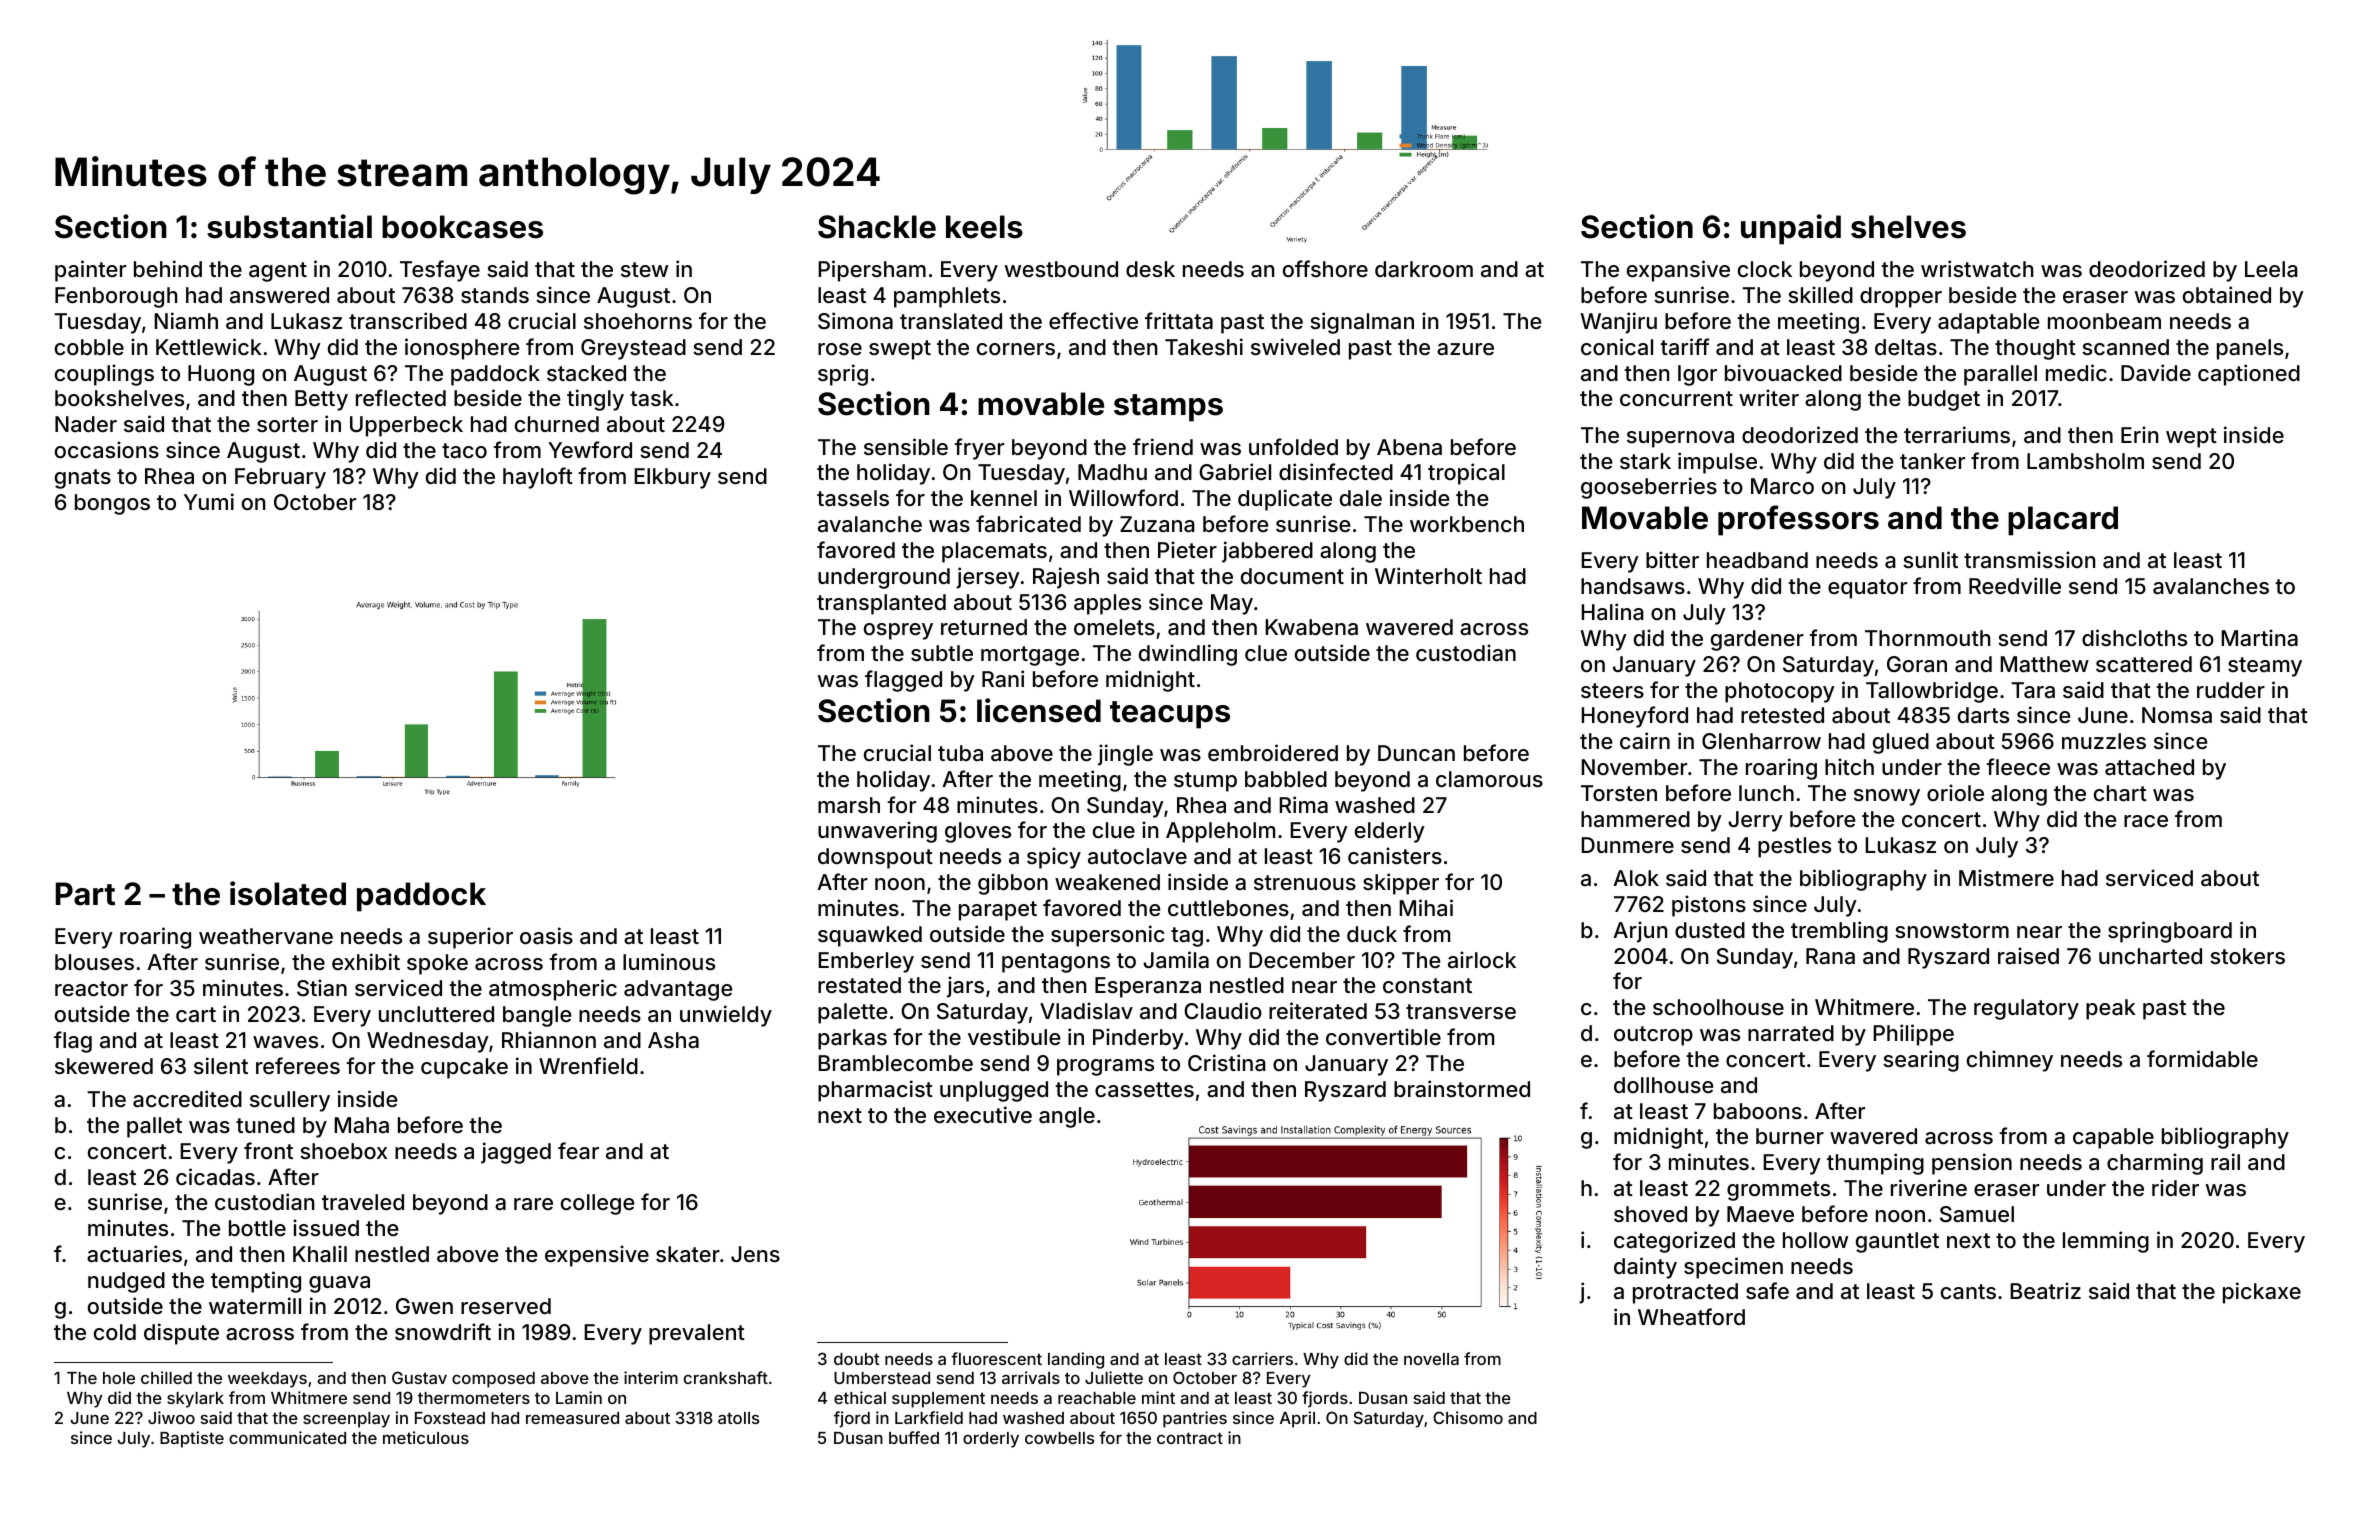 Image resolution: width=2362 pixels, height=1528 pixels. I want to click on meticulous, so click(426, 1437).
